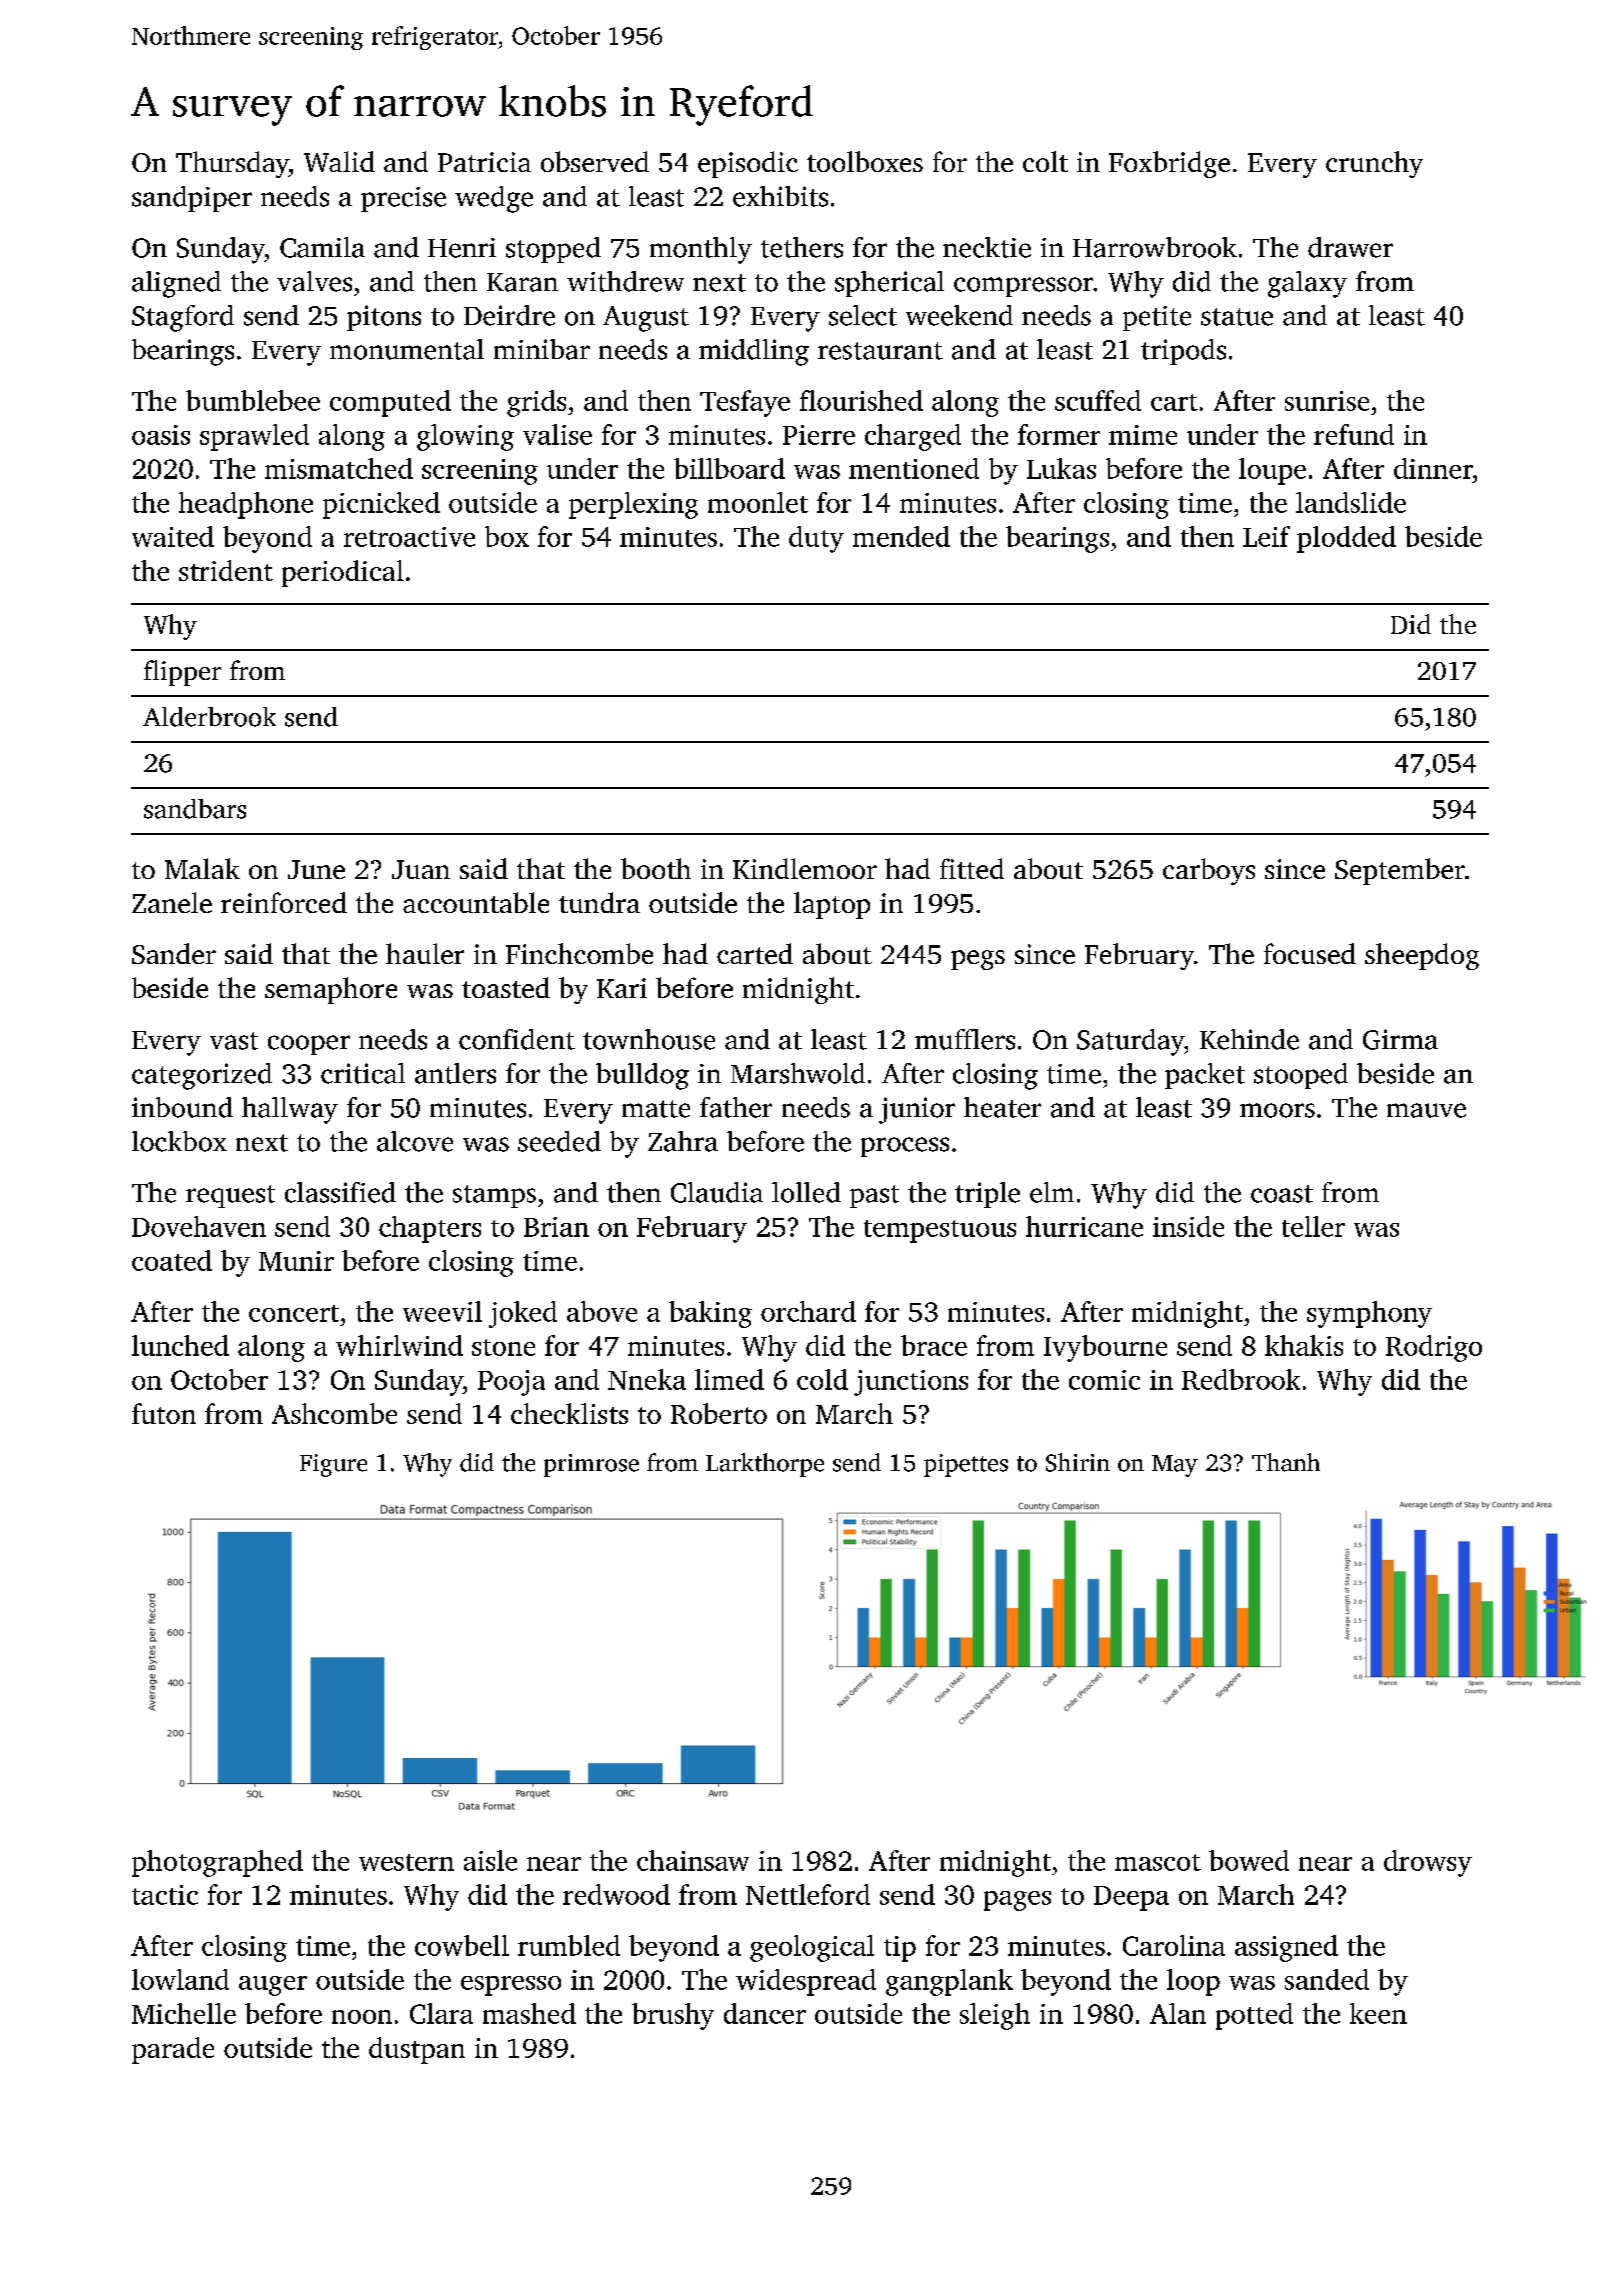 Image resolution: width=1620 pixels, height=2292 pixels. I want to click on mended, so click(901, 536).
